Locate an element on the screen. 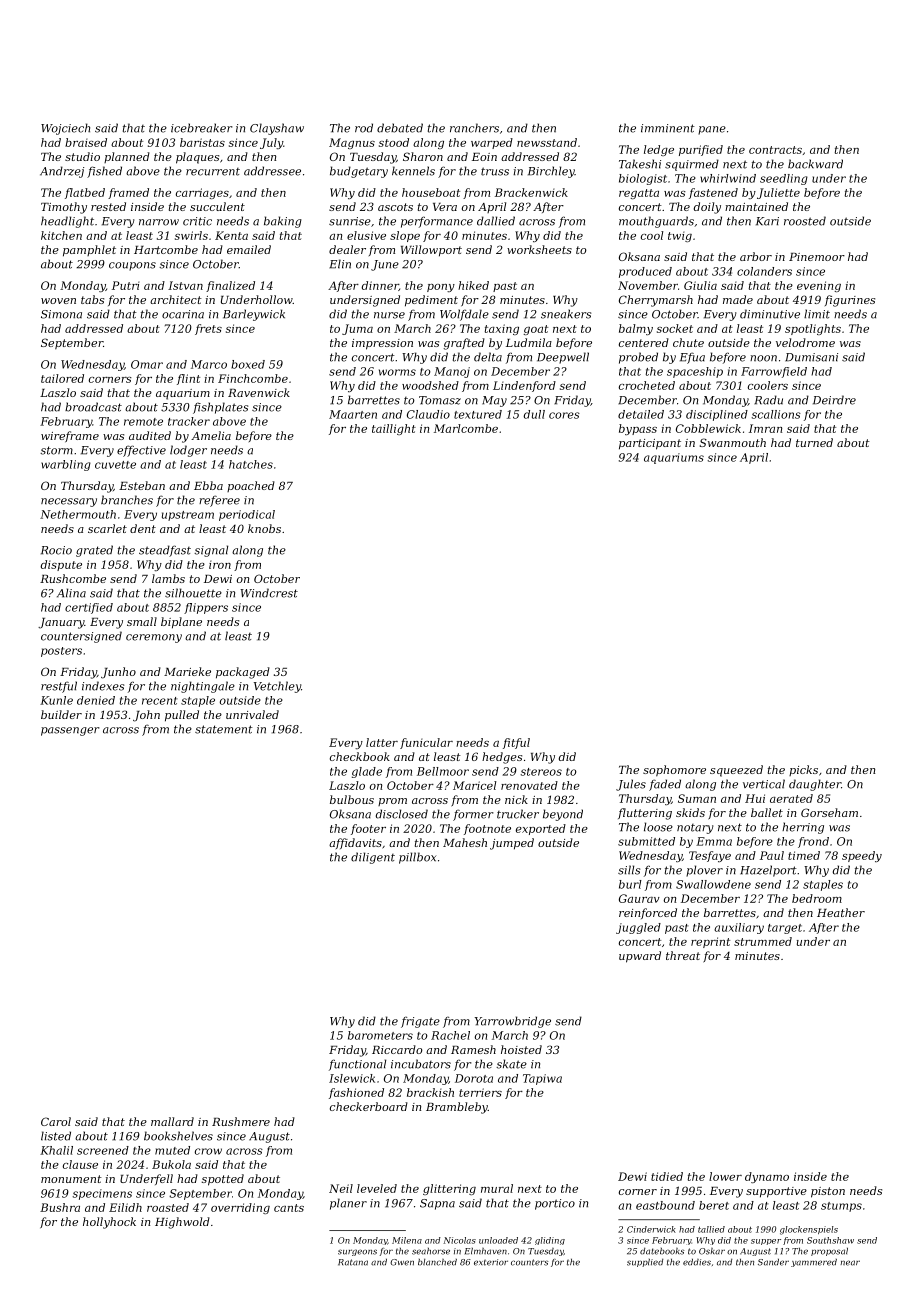 The height and width of the screenshot is (1308, 924). pillbox is located at coordinates (417, 858).
